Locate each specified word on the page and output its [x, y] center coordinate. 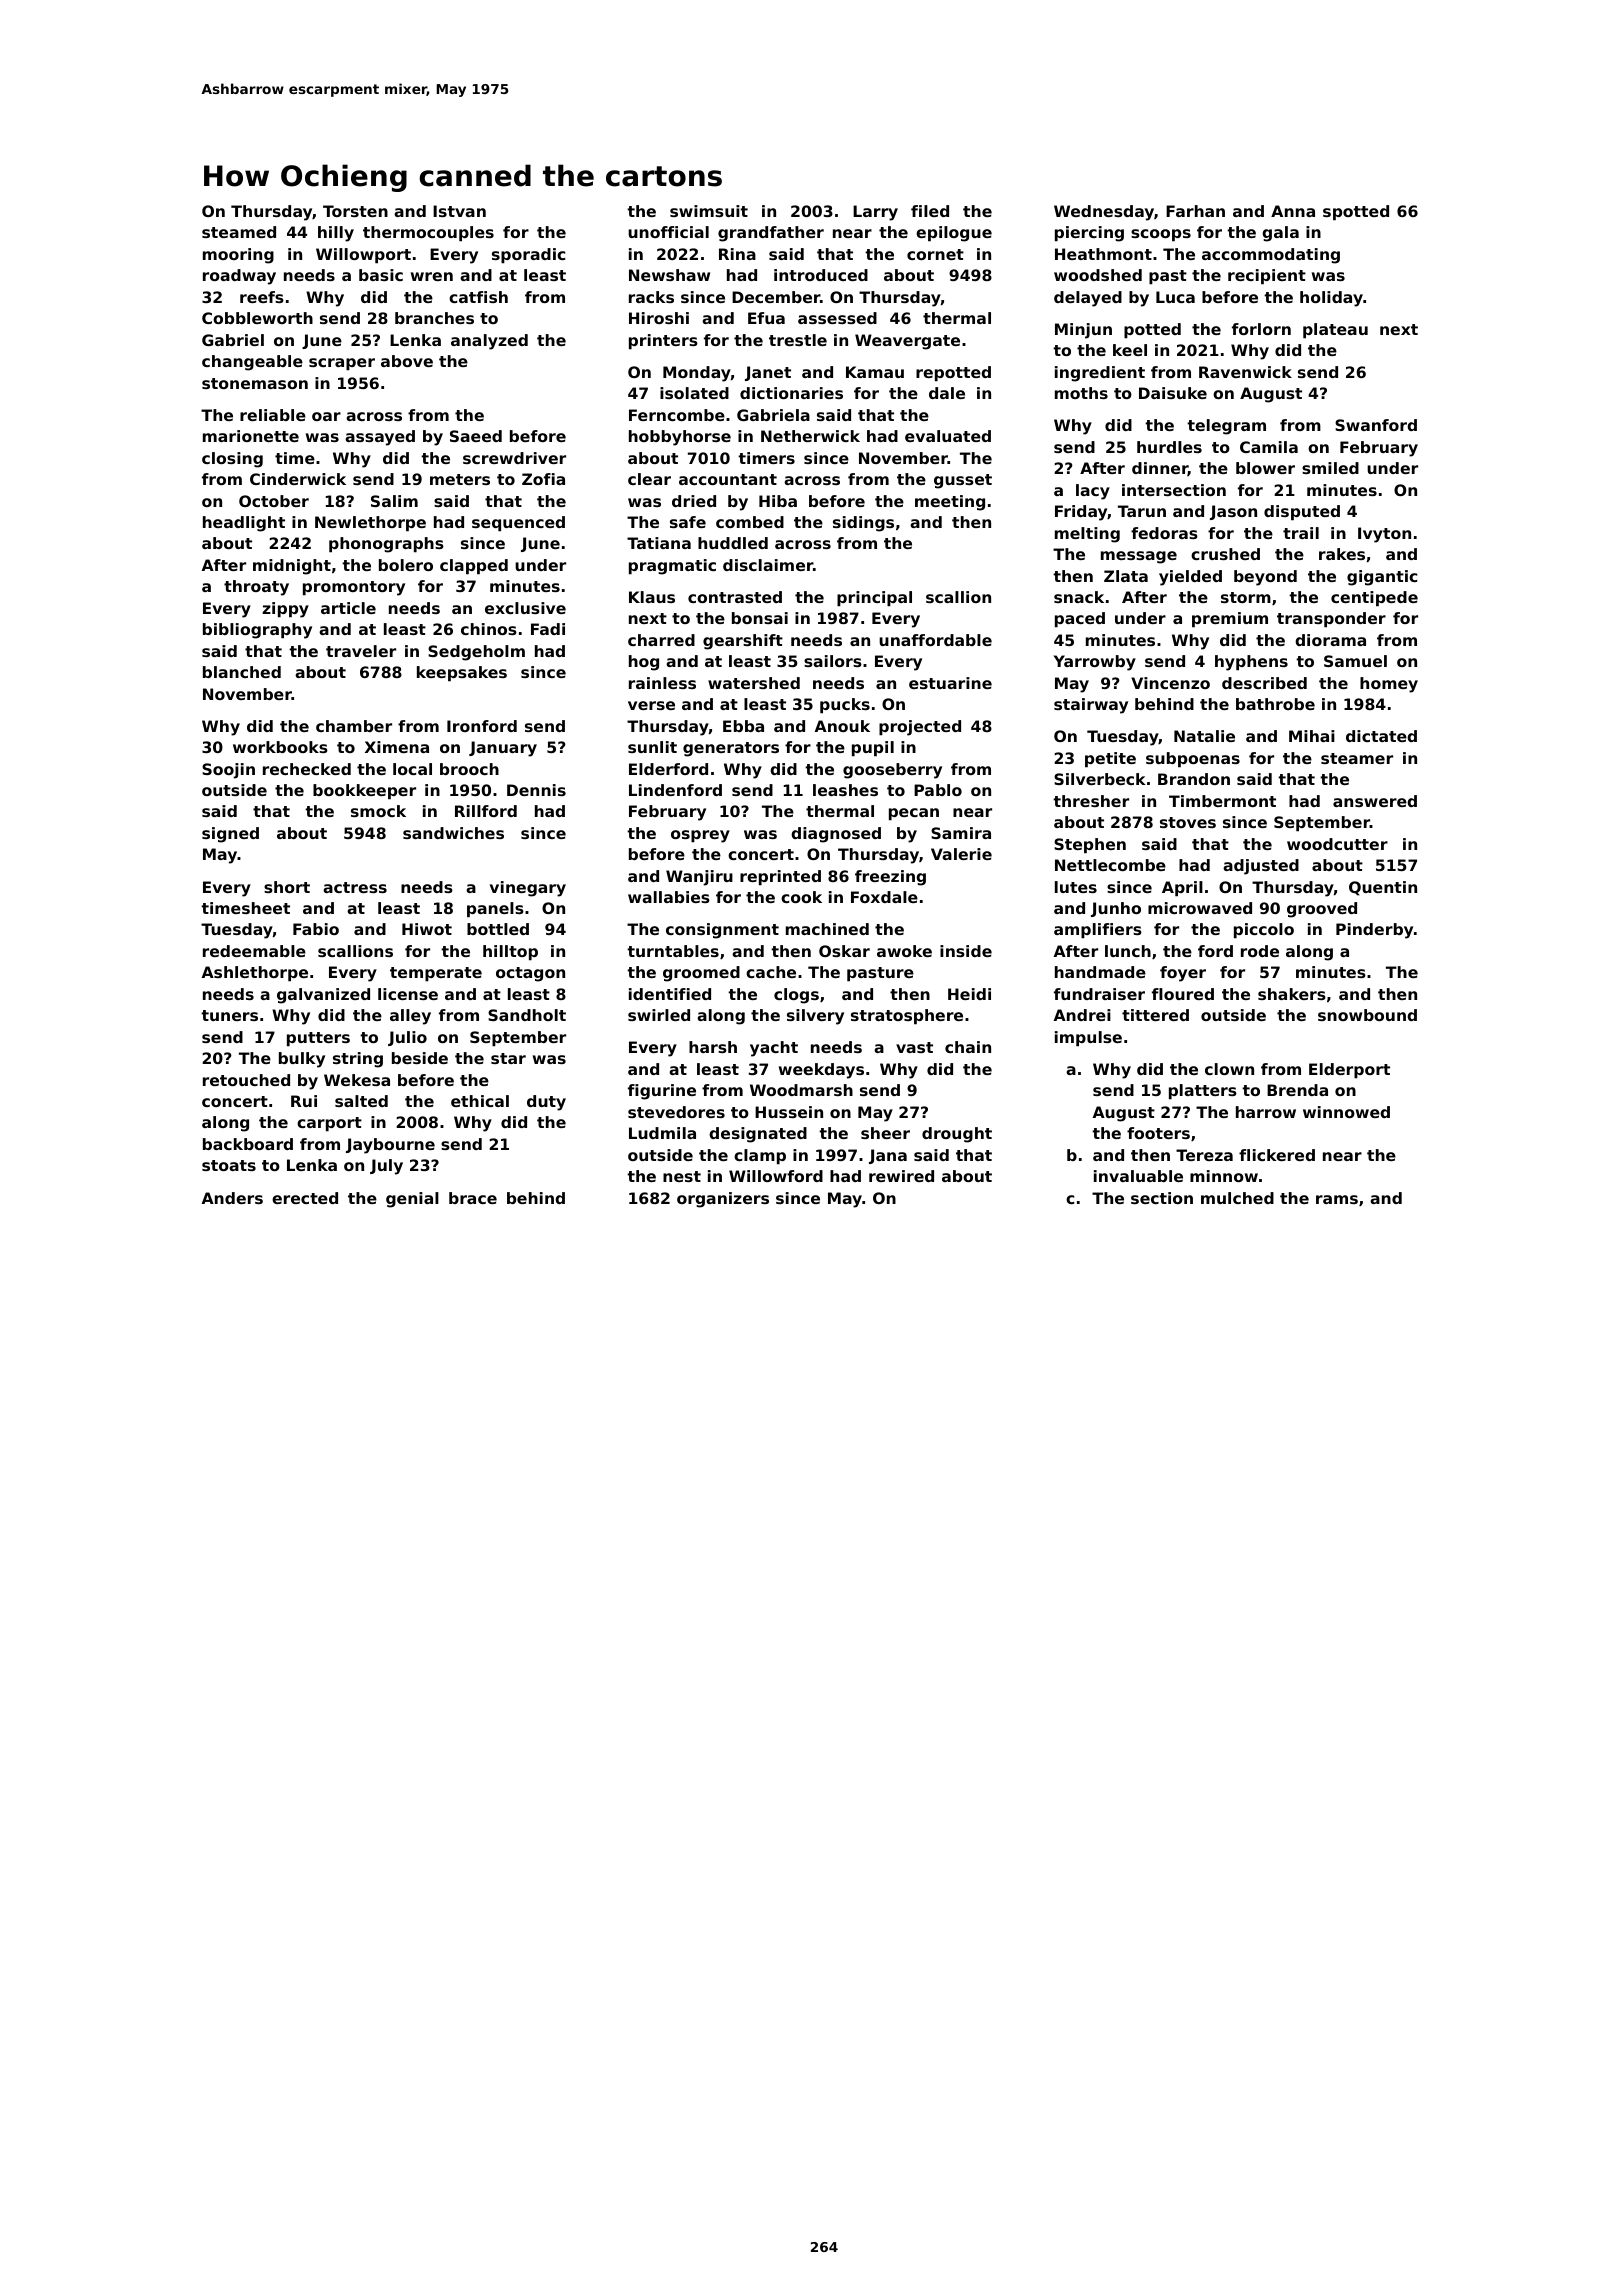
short [287, 887]
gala [1280, 234]
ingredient [1100, 374]
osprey [700, 836]
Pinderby [1374, 931]
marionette [251, 436]
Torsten [355, 211]
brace [473, 1198]
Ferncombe [677, 415]
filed [930, 211]
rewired [901, 1176]
